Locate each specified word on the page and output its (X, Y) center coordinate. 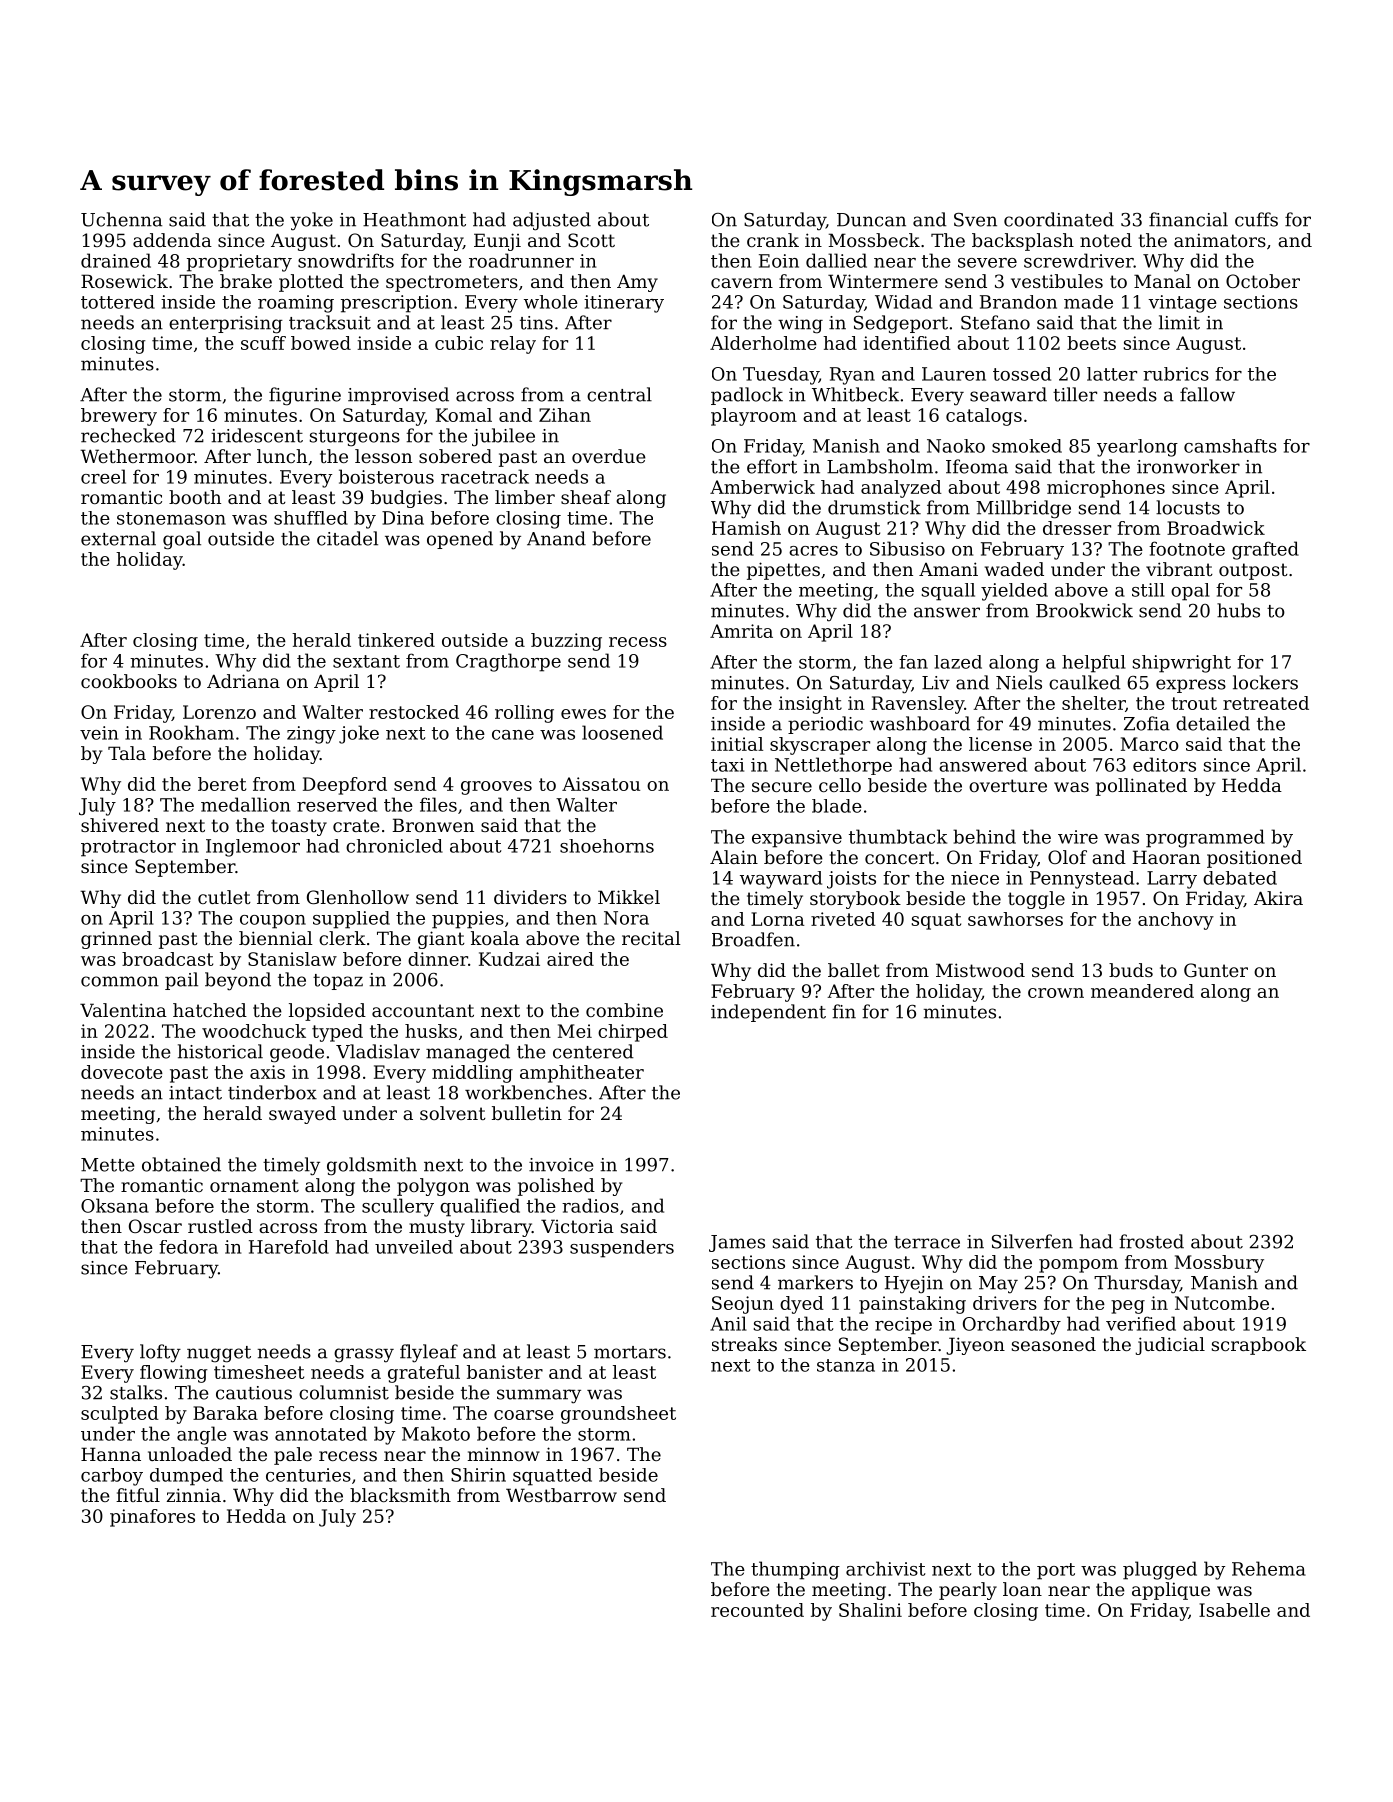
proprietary (239, 263)
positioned (1254, 859)
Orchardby (1012, 1325)
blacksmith (400, 1495)
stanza (846, 1365)
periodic (825, 725)
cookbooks (129, 681)
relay (513, 345)
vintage (1182, 304)
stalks (136, 1392)
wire (1078, 837)
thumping (795, 1570)
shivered (120, 825)
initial (737, 744)
